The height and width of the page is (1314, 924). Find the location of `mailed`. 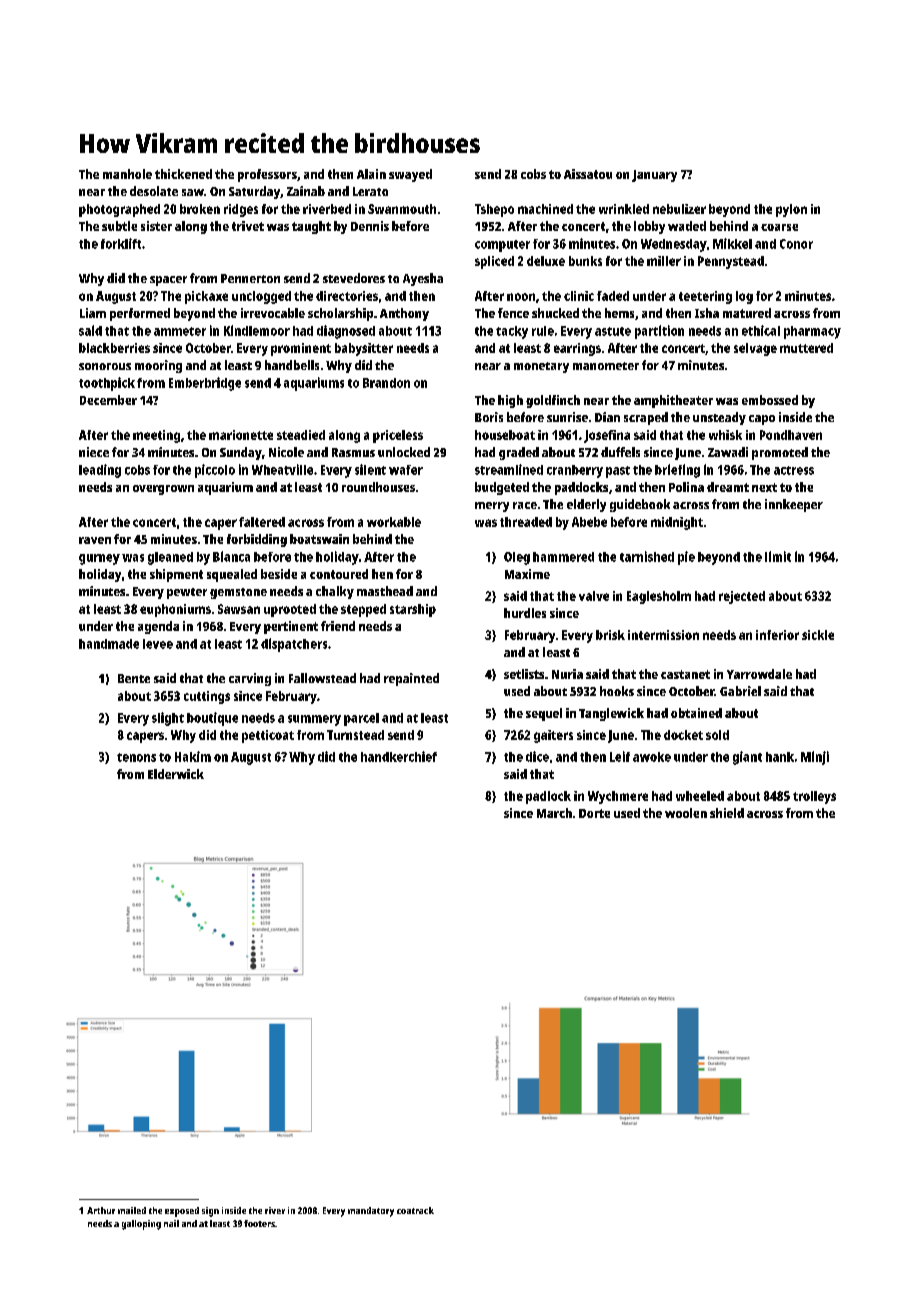

mailed is located at coordinates (132, 1210).
